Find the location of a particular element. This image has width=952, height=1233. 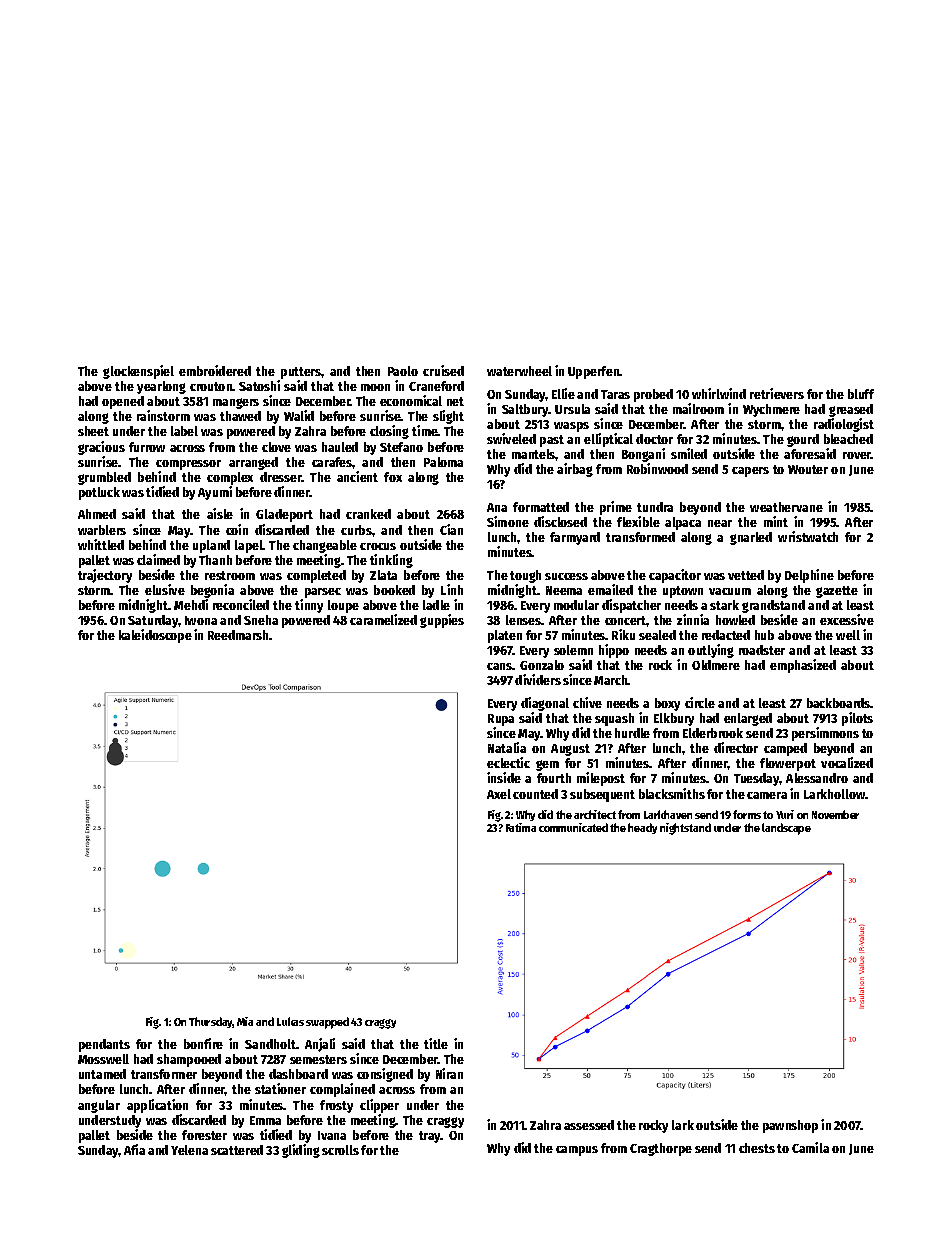

vocalized is located at coordinates (847, 762).
